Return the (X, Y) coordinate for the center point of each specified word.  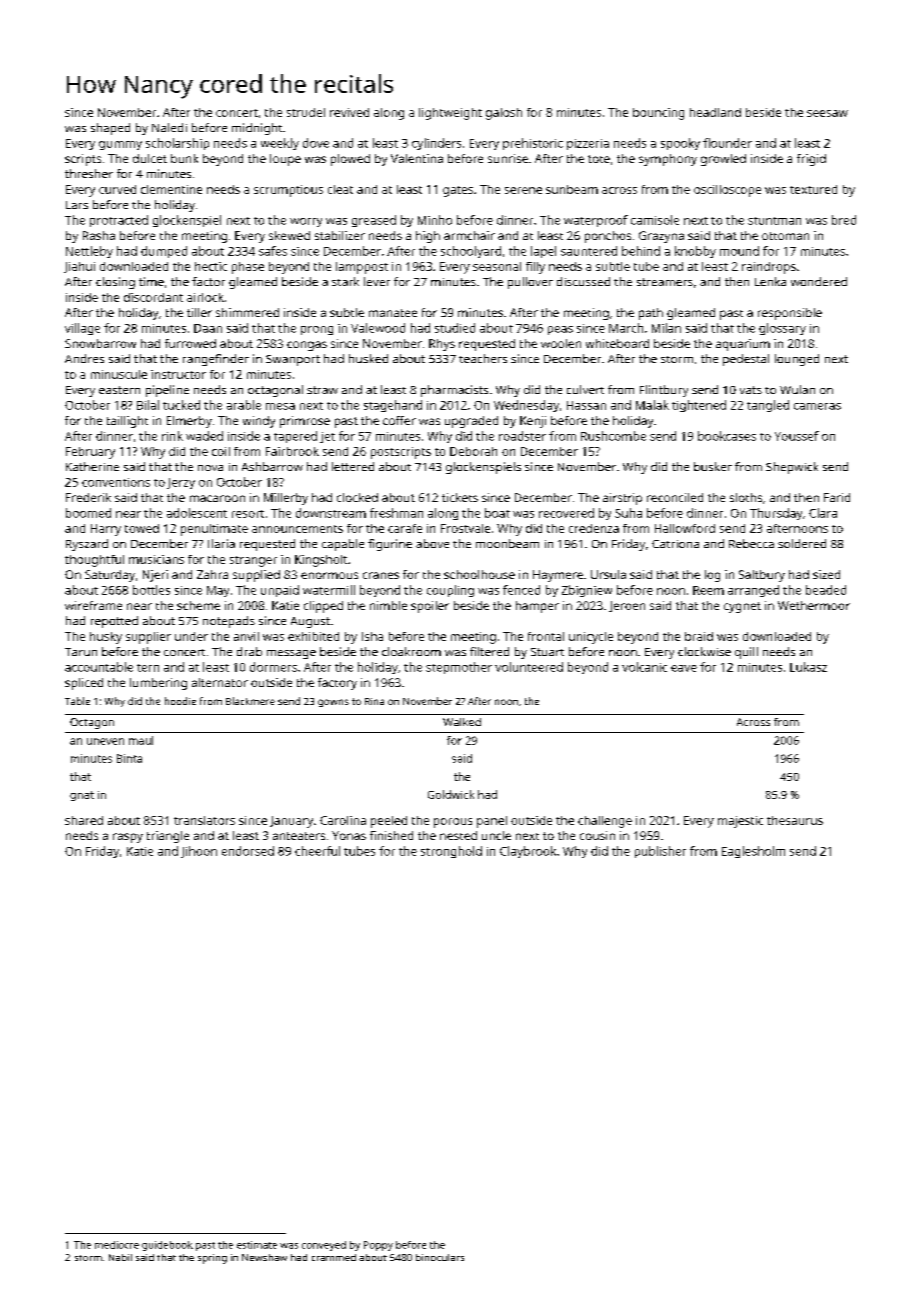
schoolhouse (479, 574)
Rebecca (751, 543)
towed (142, 528)
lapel (543, 252)
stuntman (774, 221)
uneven (105, 741)
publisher (660, 852)
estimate (257, 1245)
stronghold (451, 852)
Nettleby (89, 252)
